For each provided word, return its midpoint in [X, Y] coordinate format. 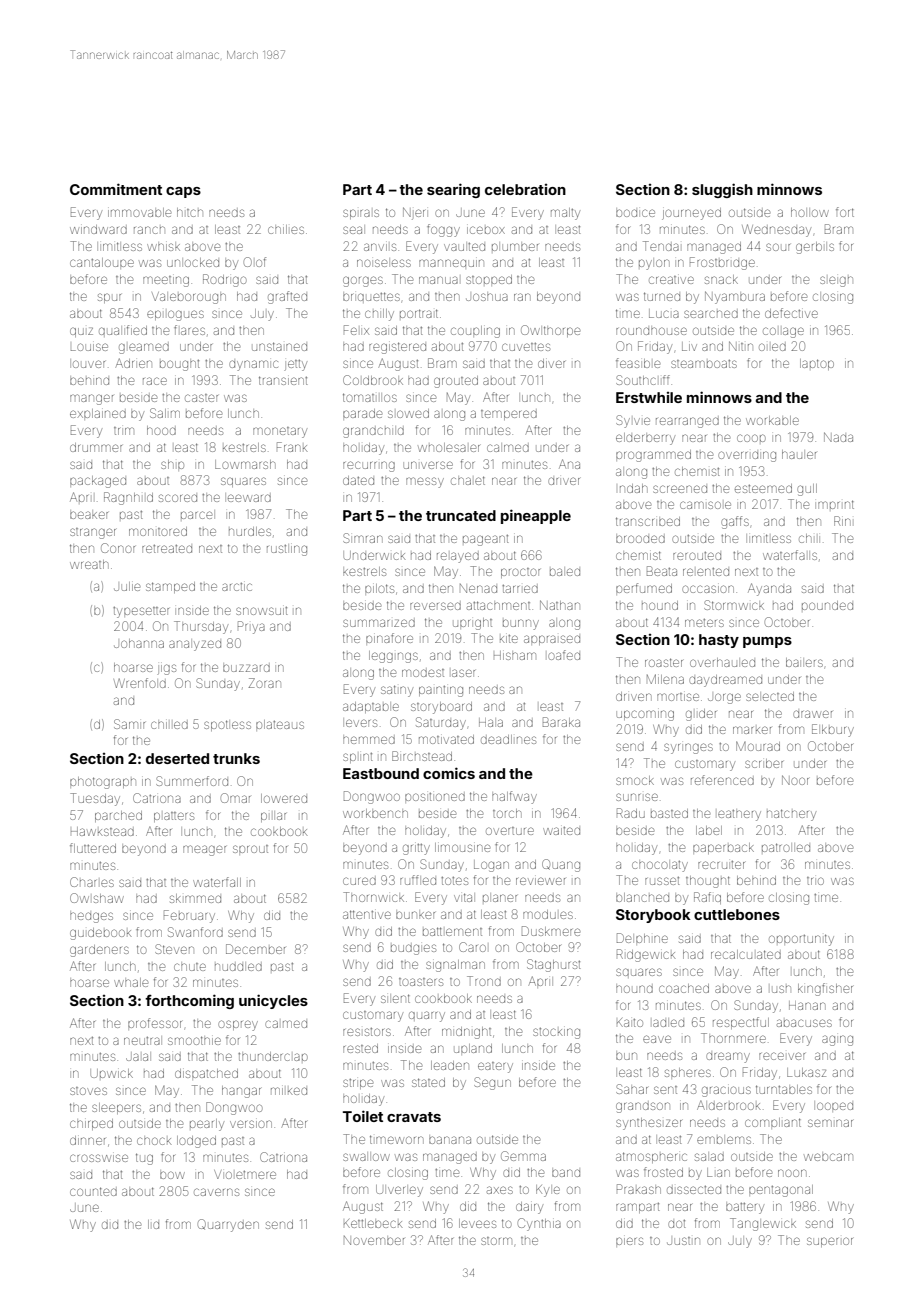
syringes [688, 748]
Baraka [561, 722]
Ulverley [399, 1191]
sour [778, 247]
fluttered [93, 848]
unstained [279, 346]
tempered [509, 415]
